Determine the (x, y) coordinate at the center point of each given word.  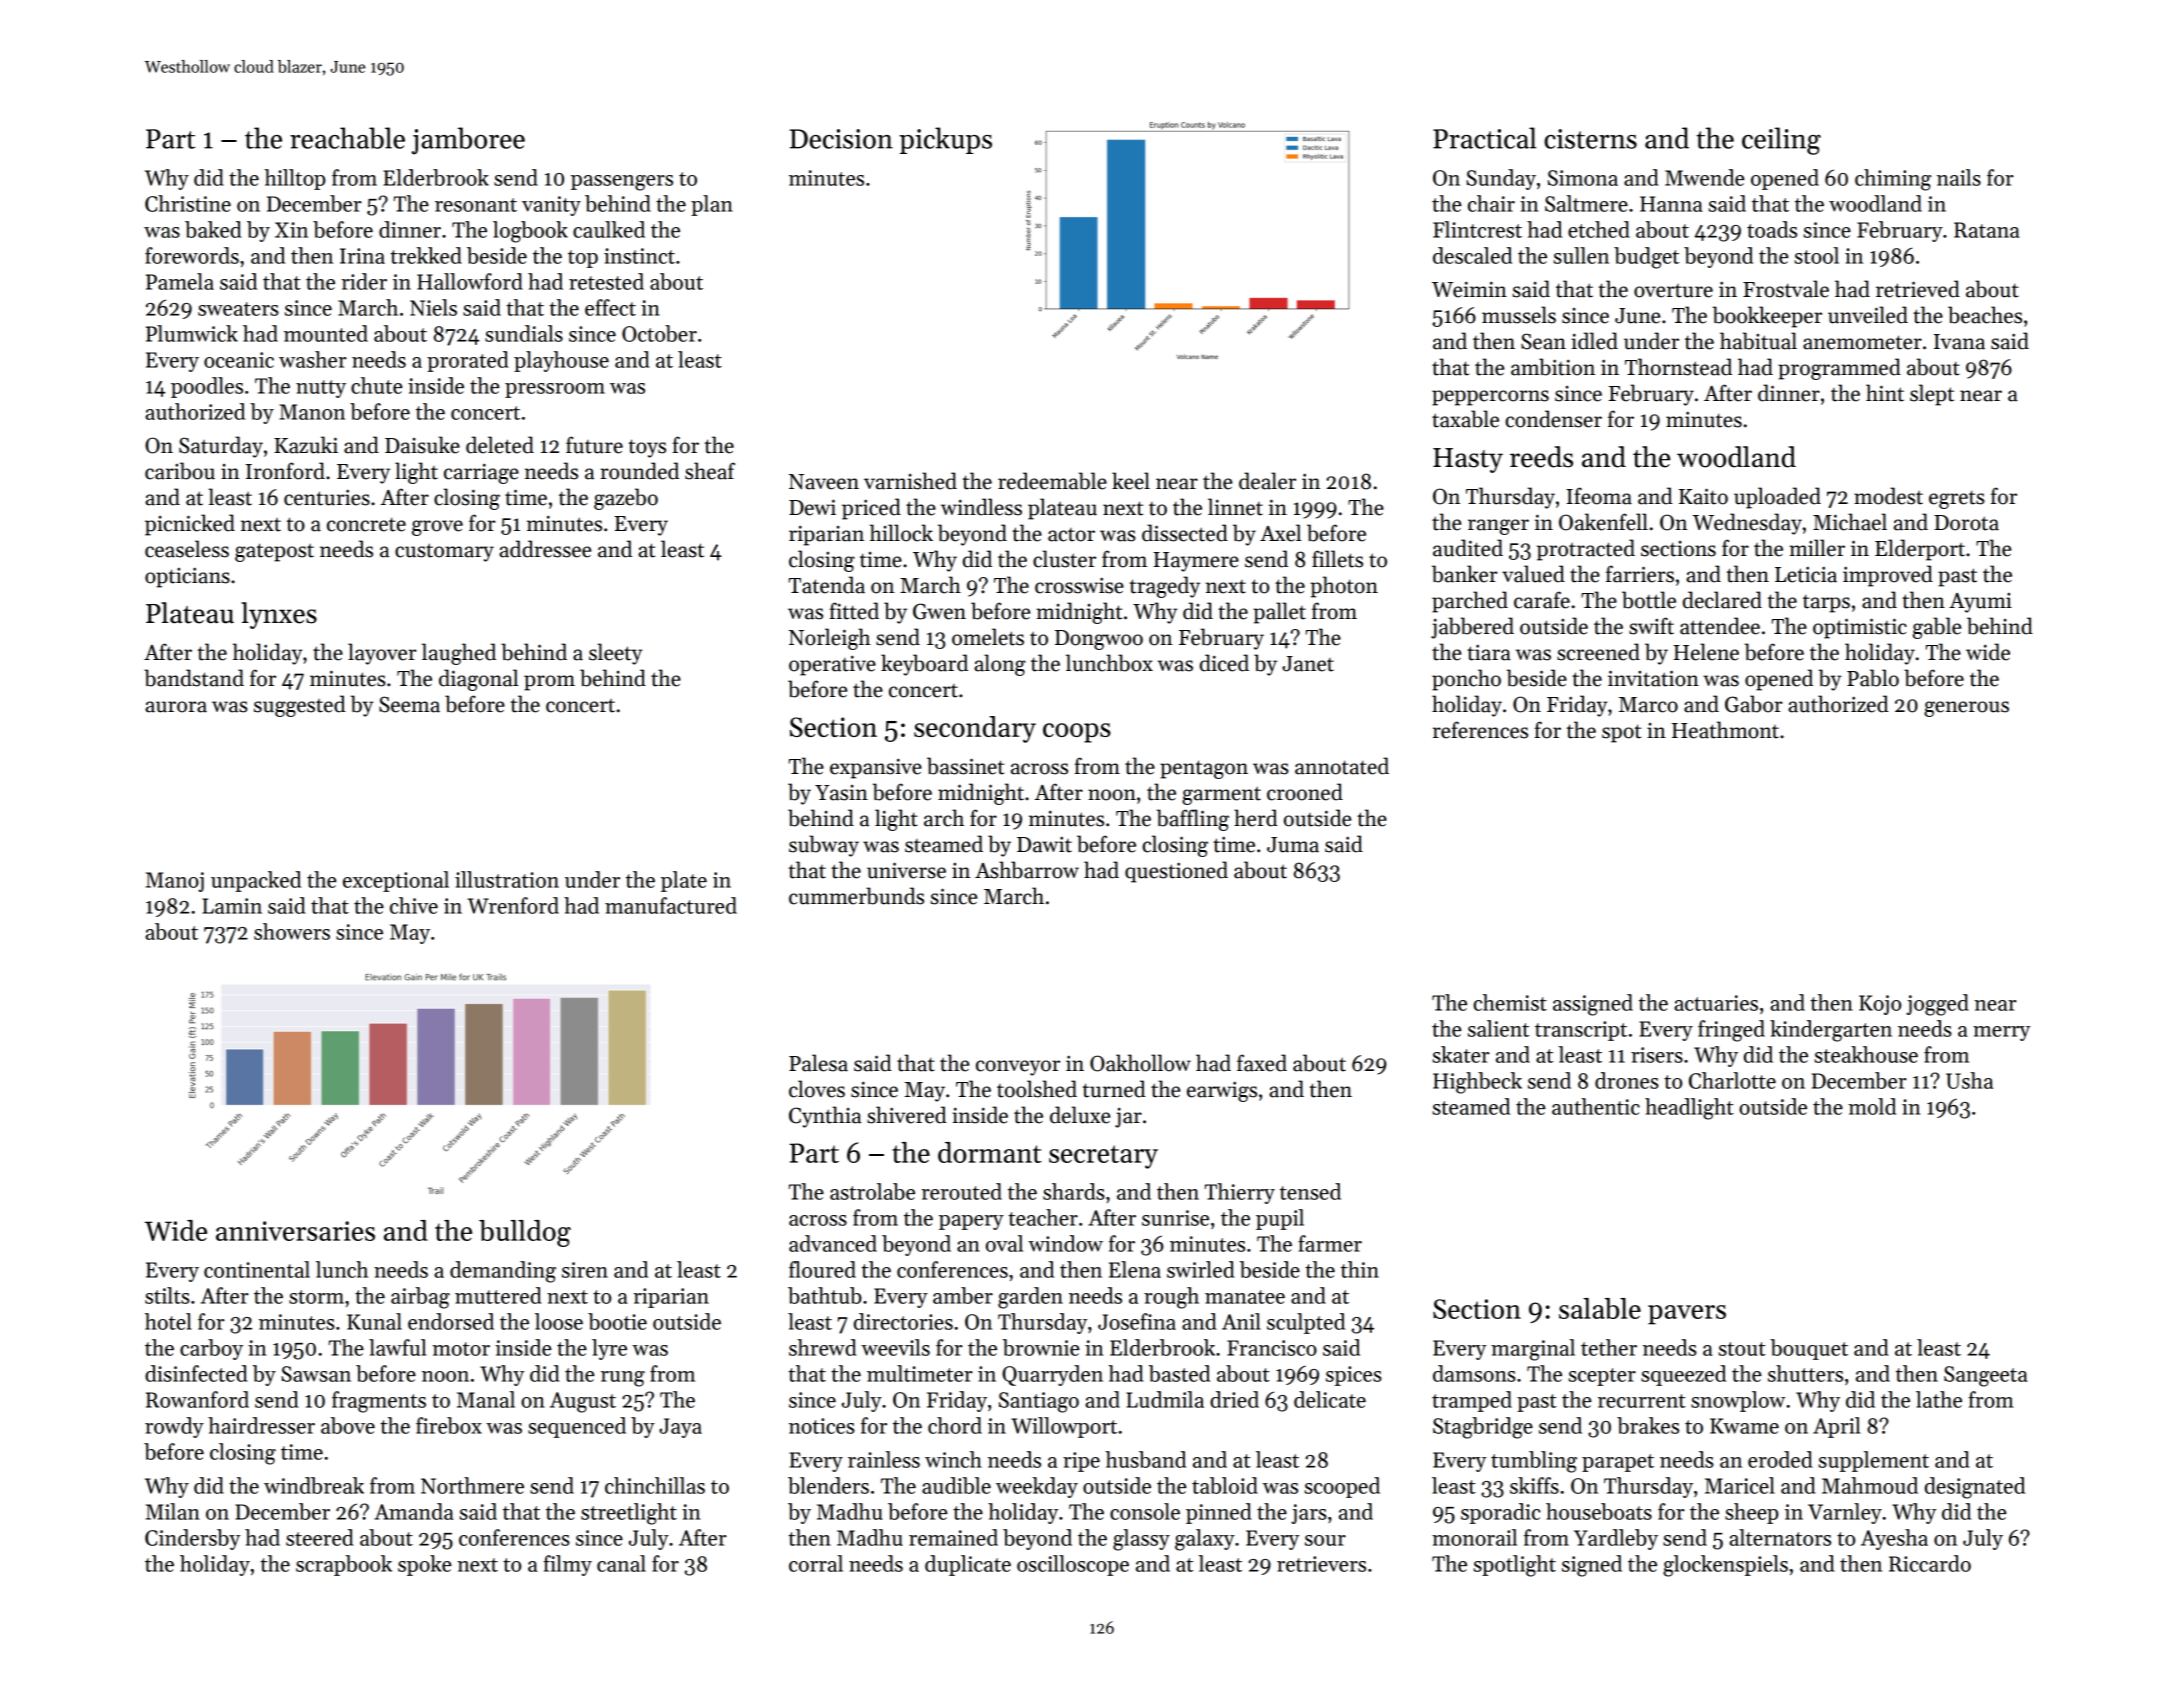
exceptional (396, 881)
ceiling (1781, 141)
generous (1966, 709)
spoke (424, 1565)
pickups (945, 140)
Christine (188, 203)
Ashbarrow (1027, 870)
